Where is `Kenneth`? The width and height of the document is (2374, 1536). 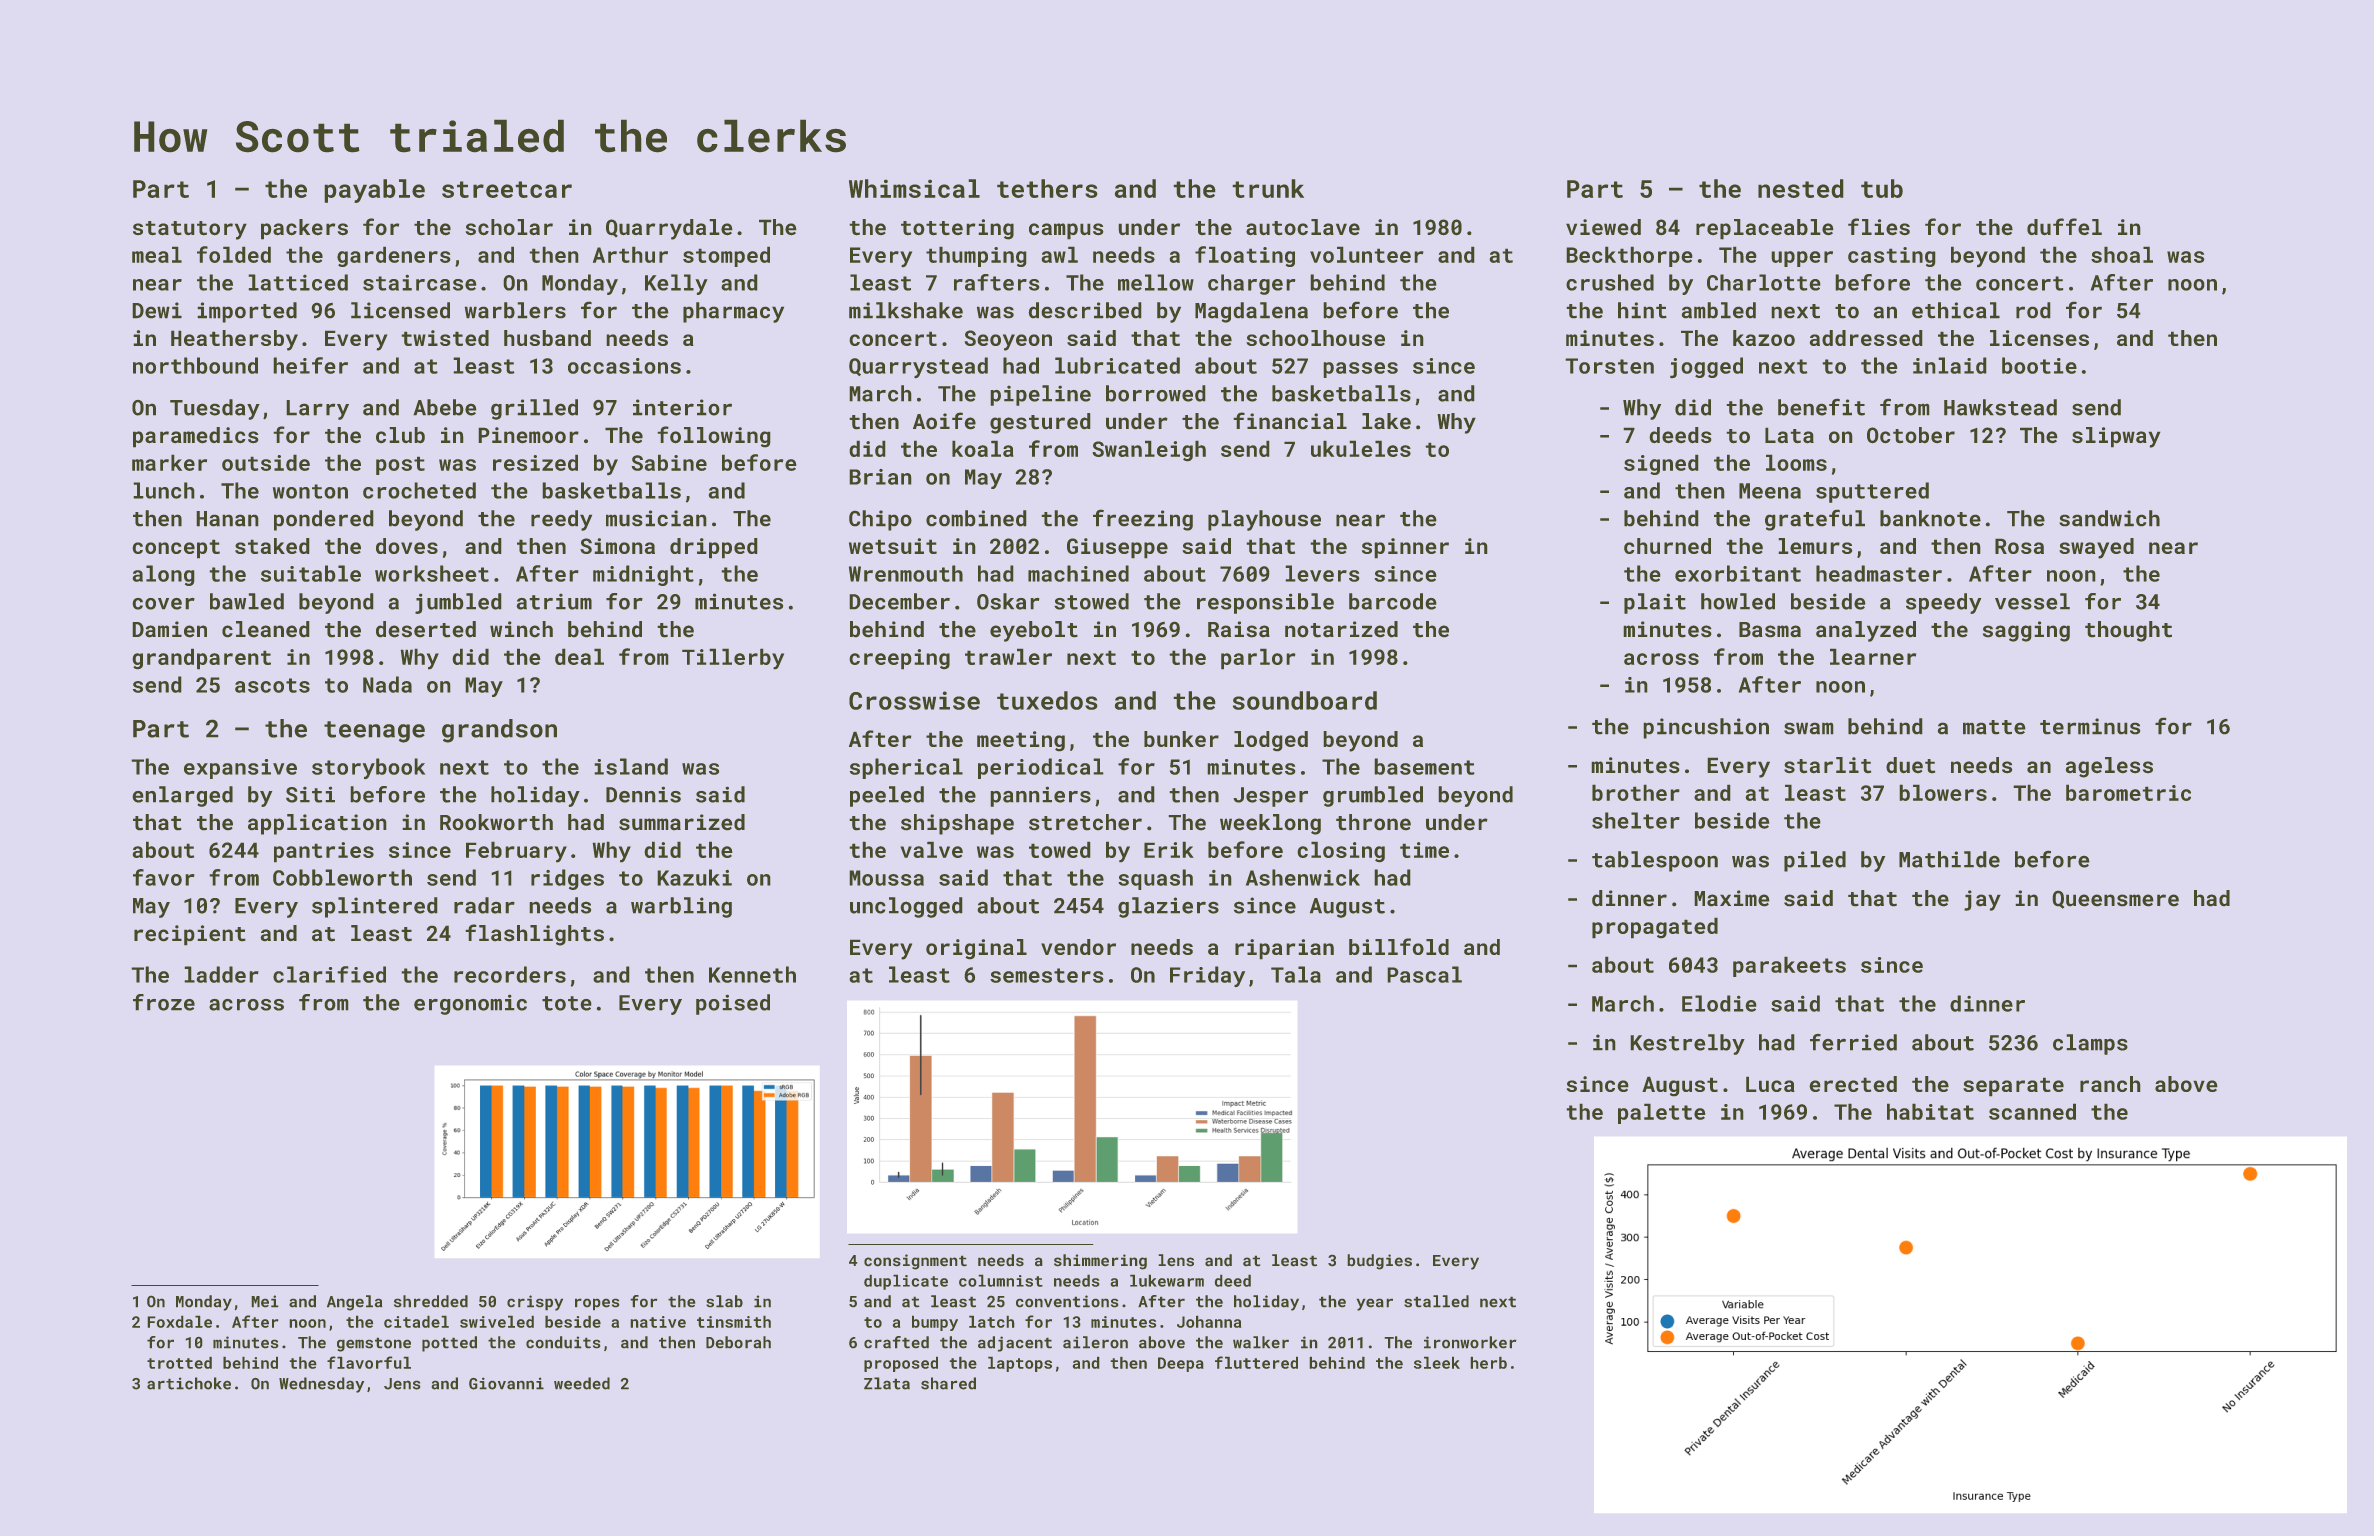
Kenneth is located at coordinates (752, 974).
